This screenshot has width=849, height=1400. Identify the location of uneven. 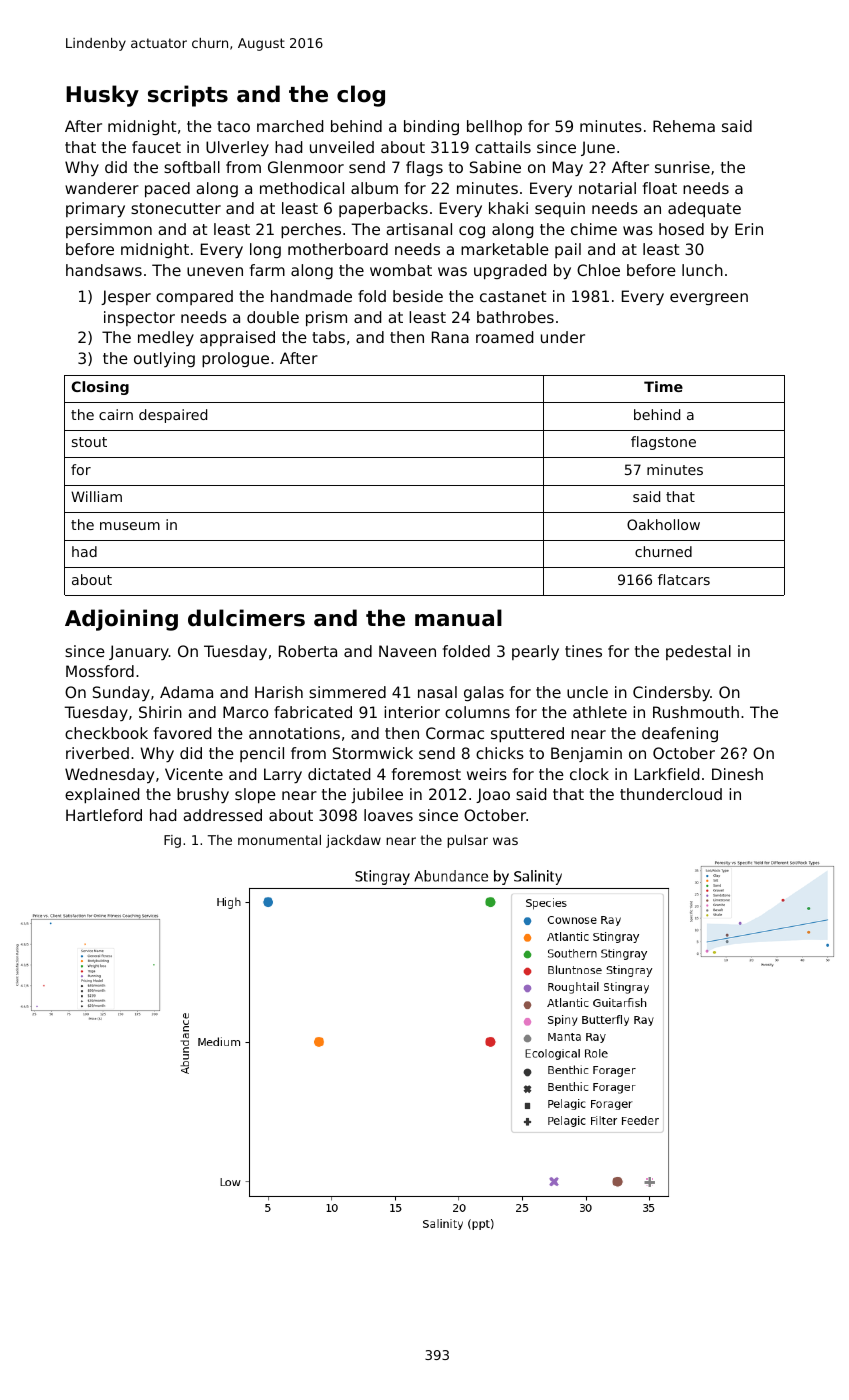
(215, 271).
